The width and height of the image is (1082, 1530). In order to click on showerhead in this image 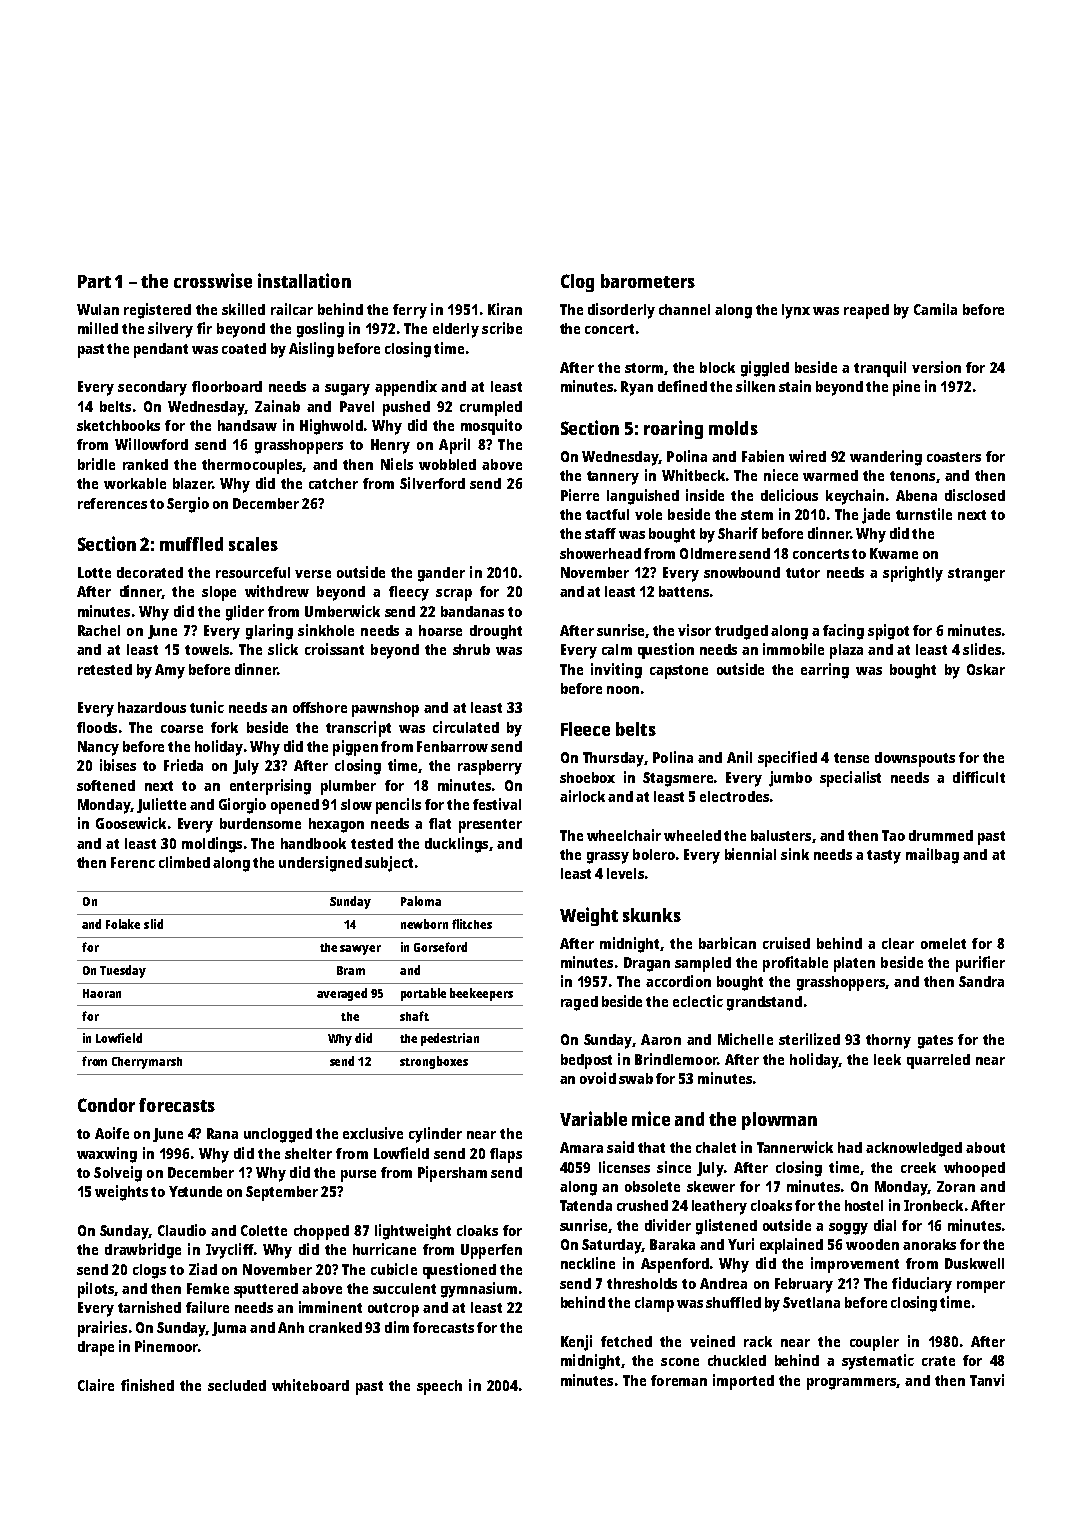, I will do `click(600, 553)`.
